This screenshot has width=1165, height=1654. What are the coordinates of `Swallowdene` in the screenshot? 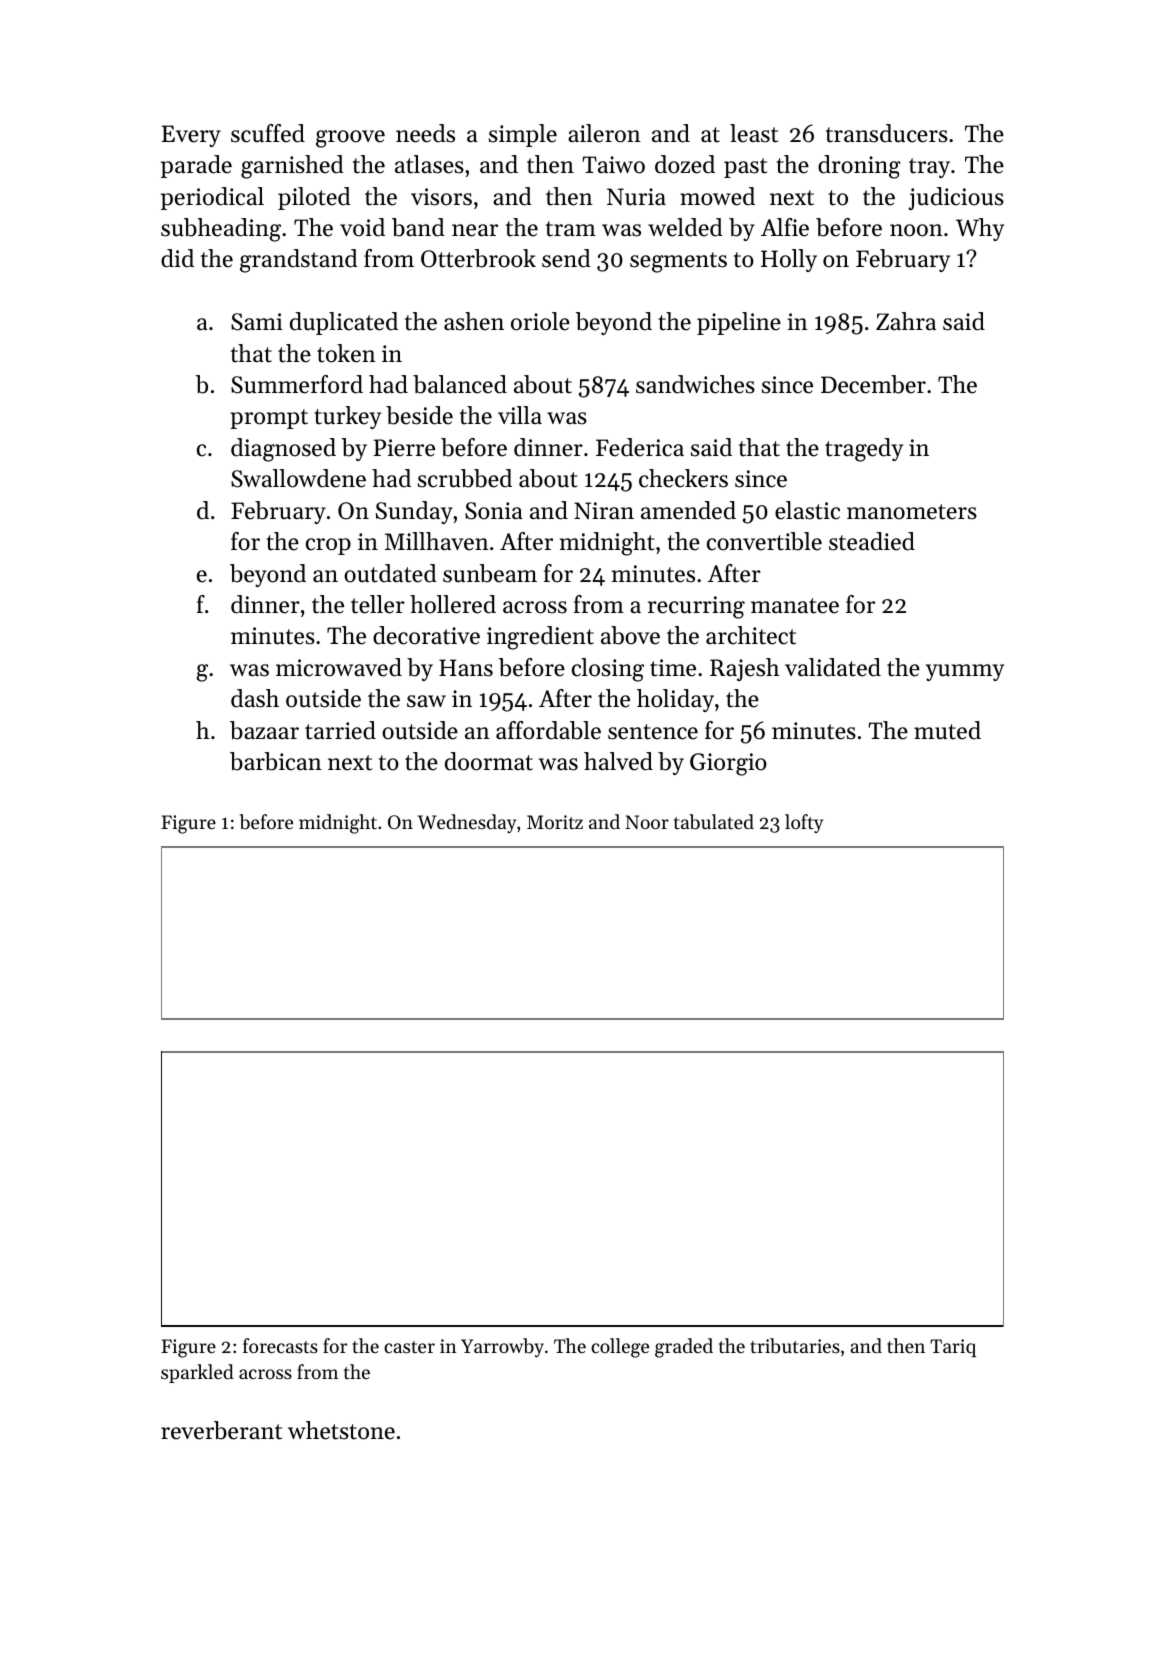 It's located at (298, 478).
